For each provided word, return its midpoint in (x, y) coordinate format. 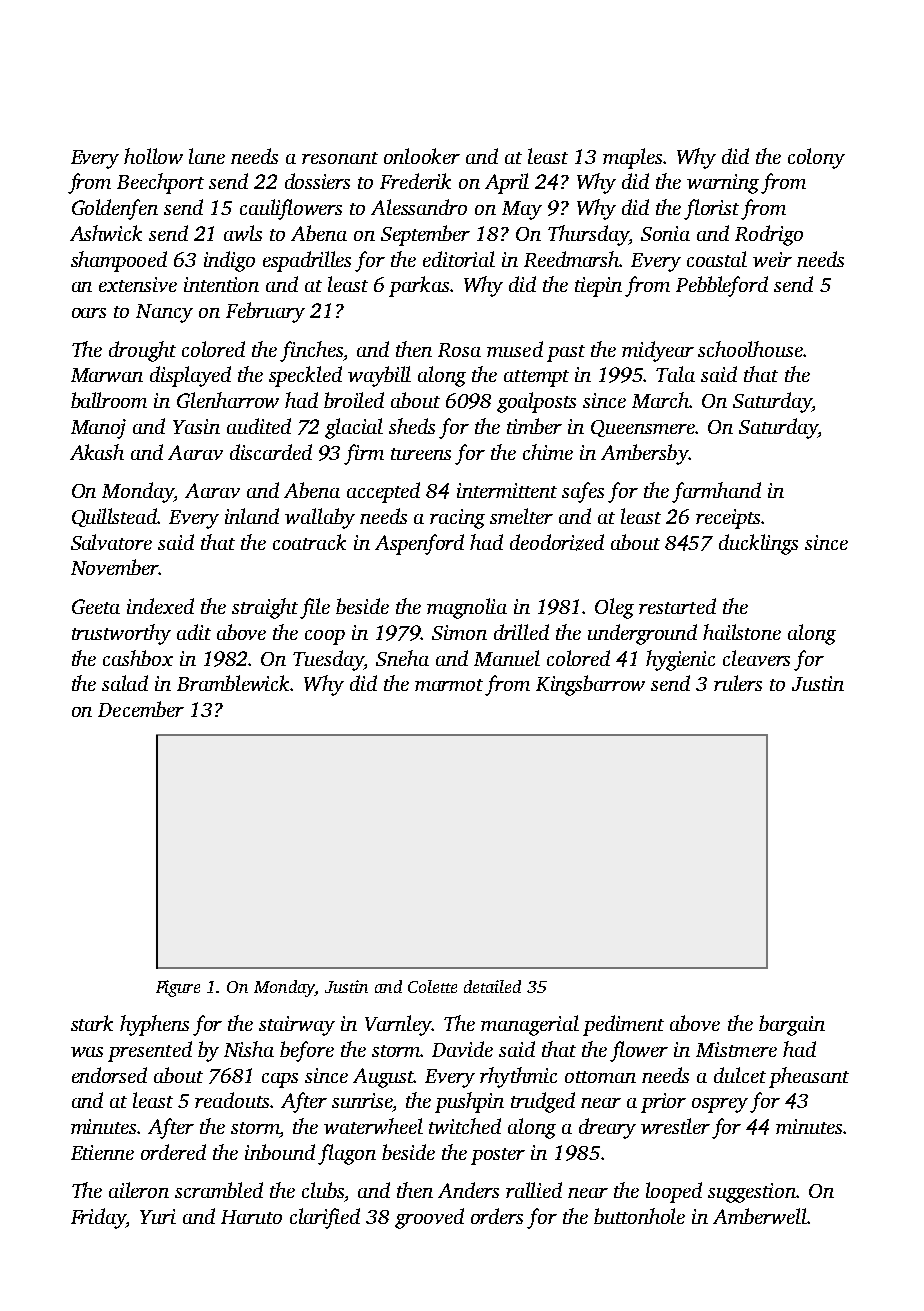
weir (772, 259)
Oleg (614, 608)
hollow (153, 156)
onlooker (422, 156)
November (115, 567)
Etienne (102, 1152)
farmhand (716, 492)
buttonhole (639, 1216)
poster (498, 1156)
